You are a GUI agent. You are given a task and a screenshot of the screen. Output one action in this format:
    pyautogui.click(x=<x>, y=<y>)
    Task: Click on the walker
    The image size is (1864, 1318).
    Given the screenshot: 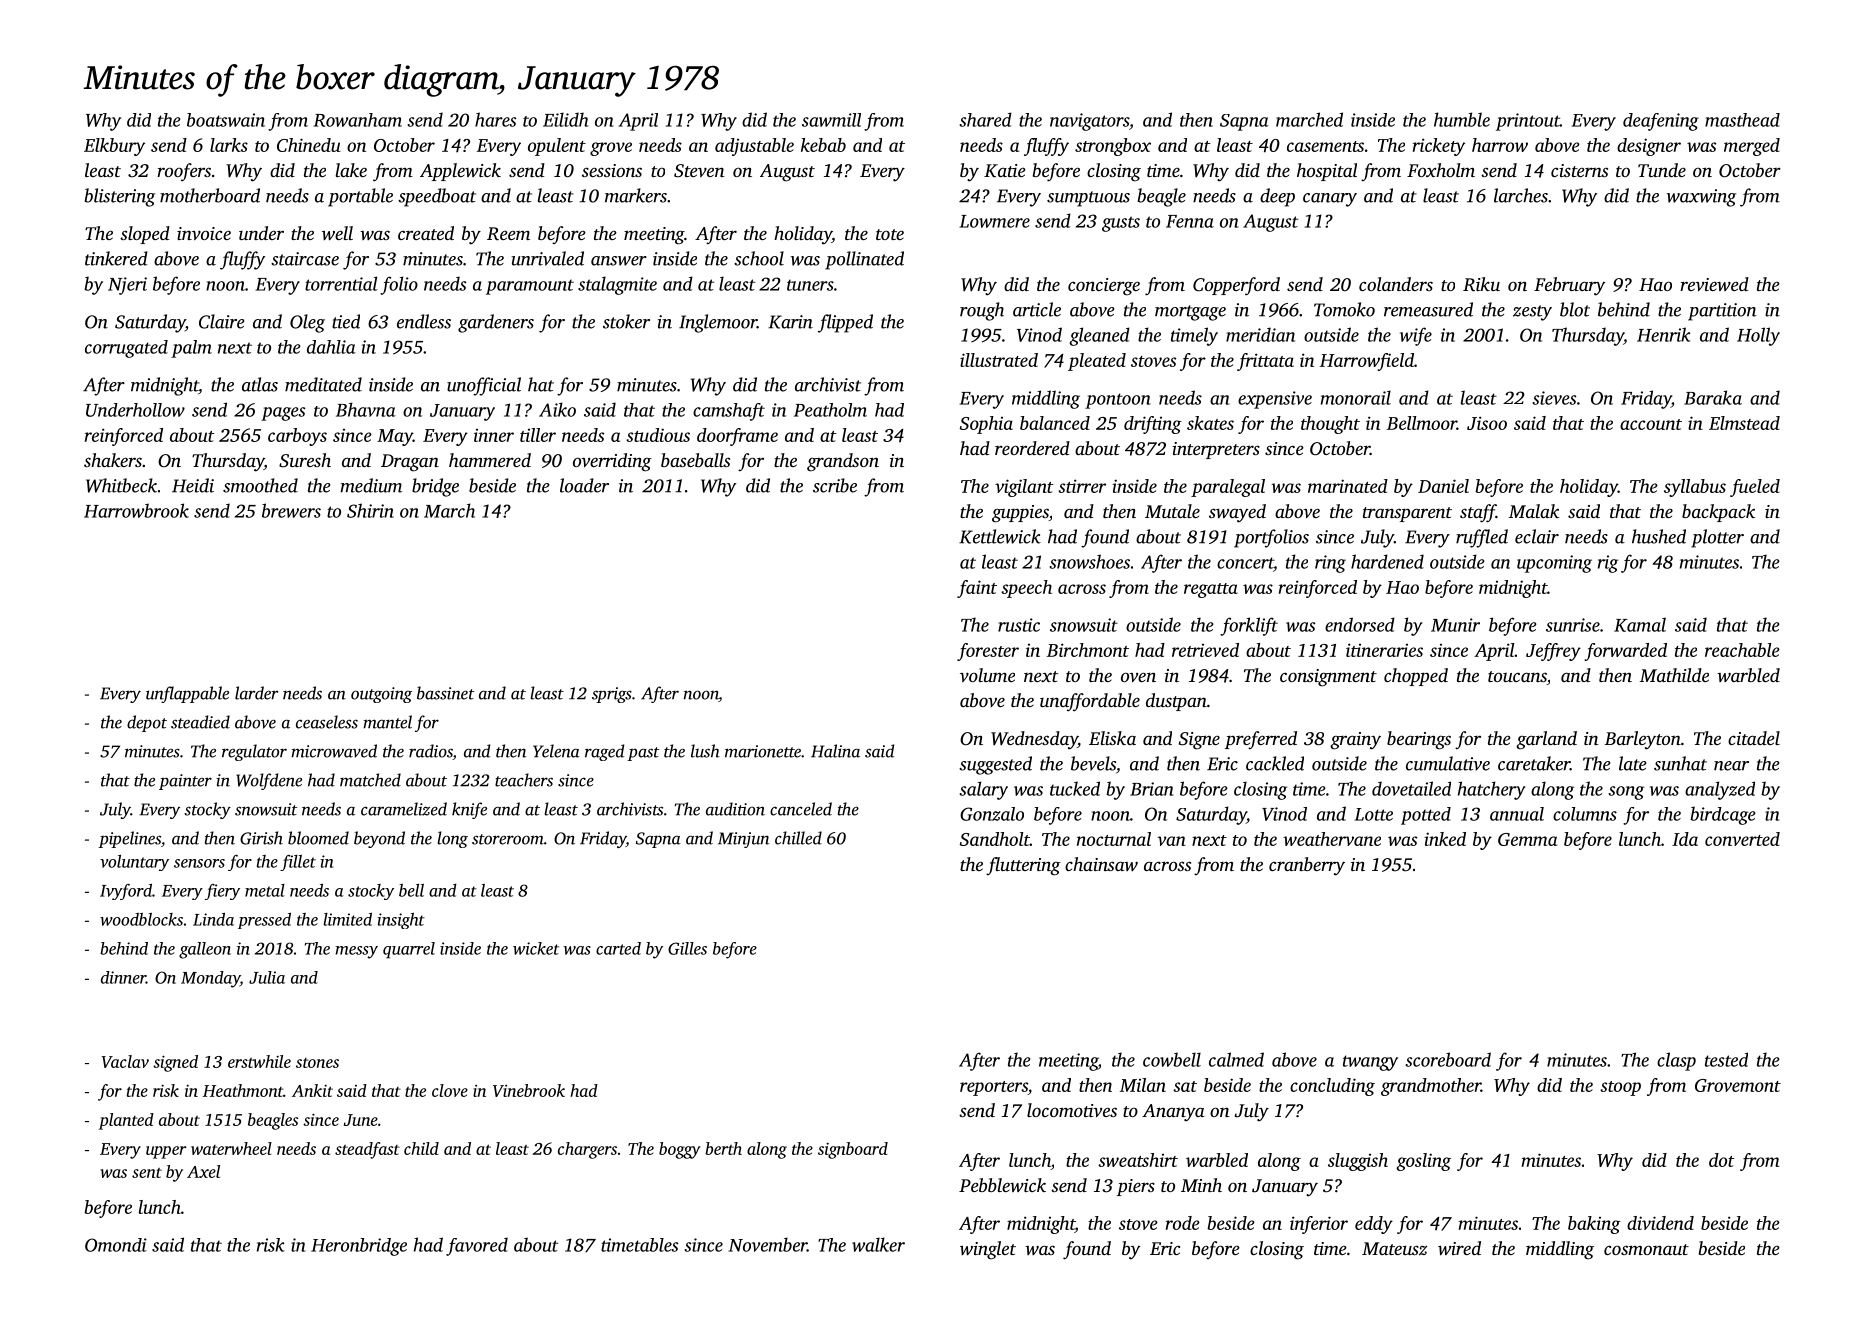 What is the action you would take?
    pyautogui.click(x=878, y=1244)
